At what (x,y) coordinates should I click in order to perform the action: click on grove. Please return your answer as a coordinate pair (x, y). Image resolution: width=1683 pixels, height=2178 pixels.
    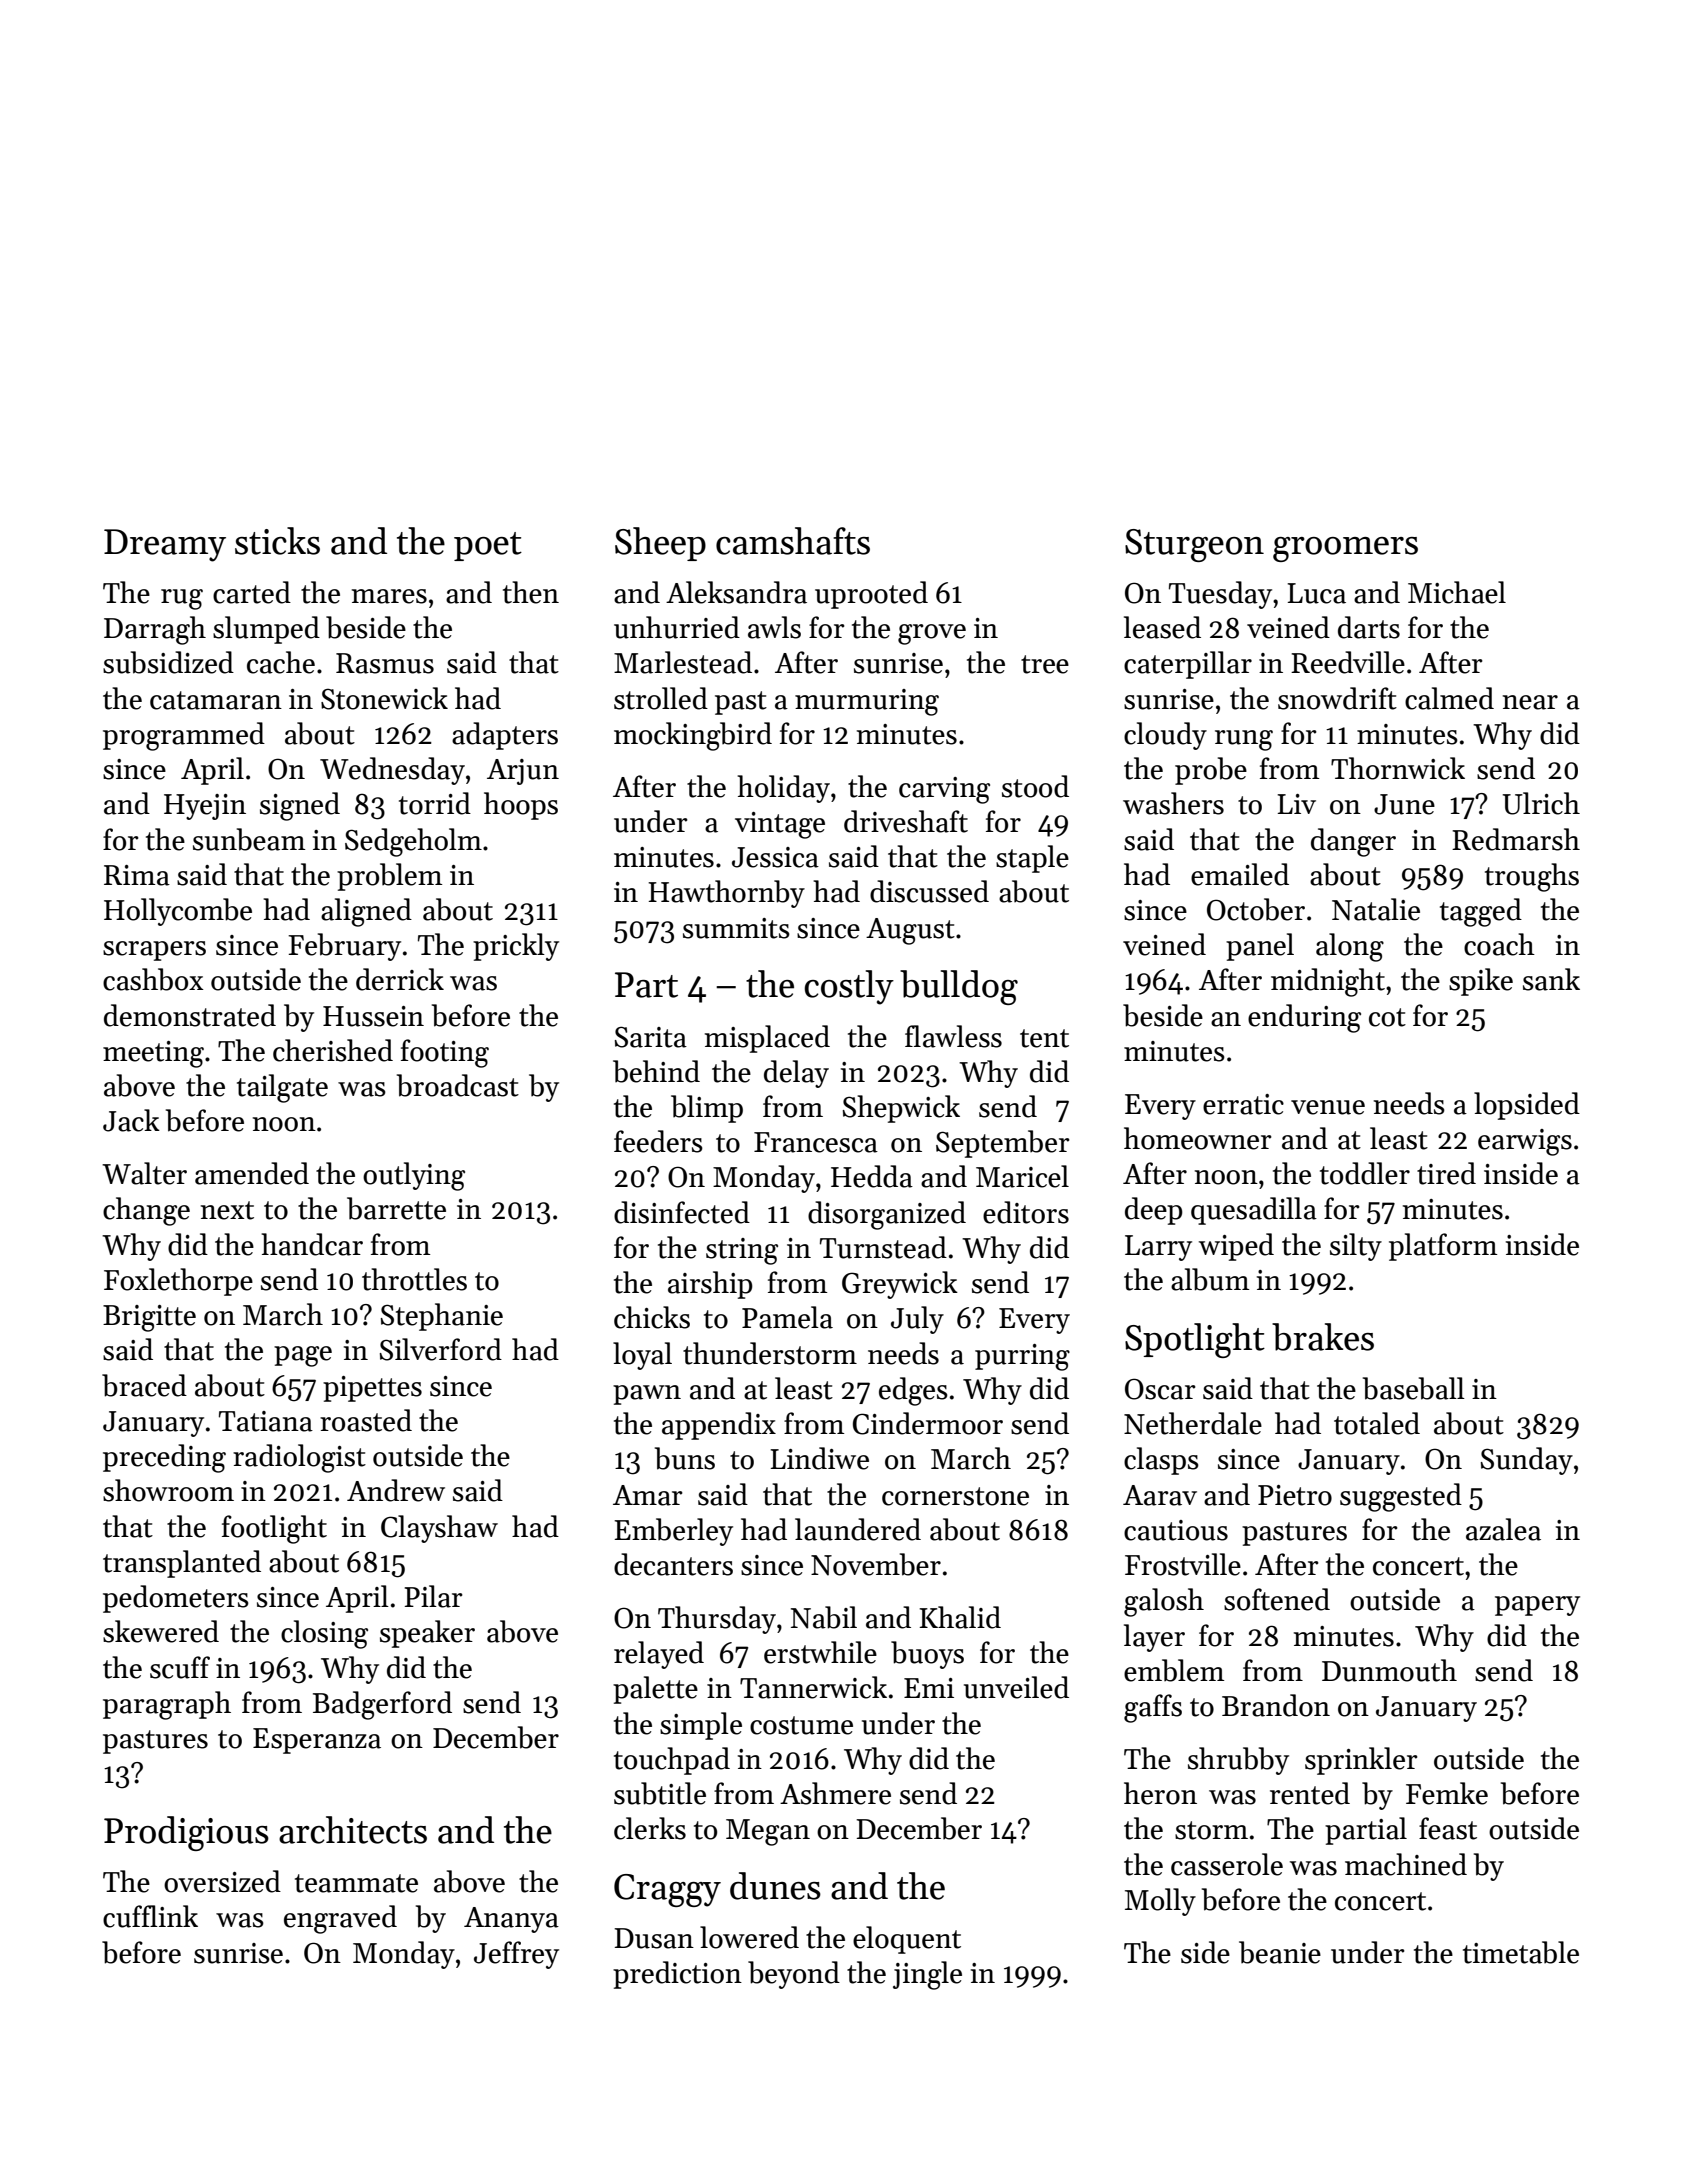
    Looking at the image, I should click on (932, 634).
